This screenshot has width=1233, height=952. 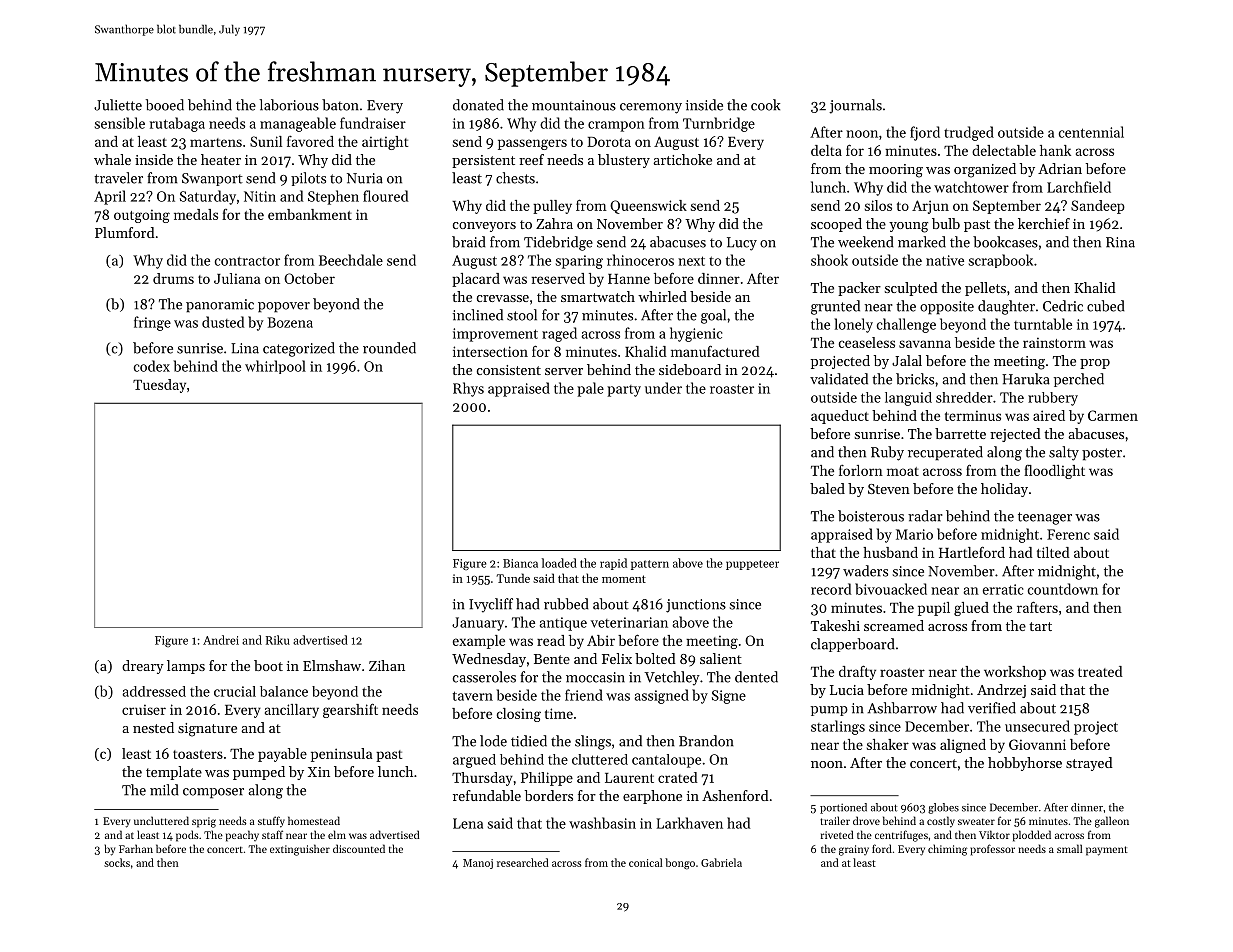 I want to click on Xin, so click(x=319, y=772).
